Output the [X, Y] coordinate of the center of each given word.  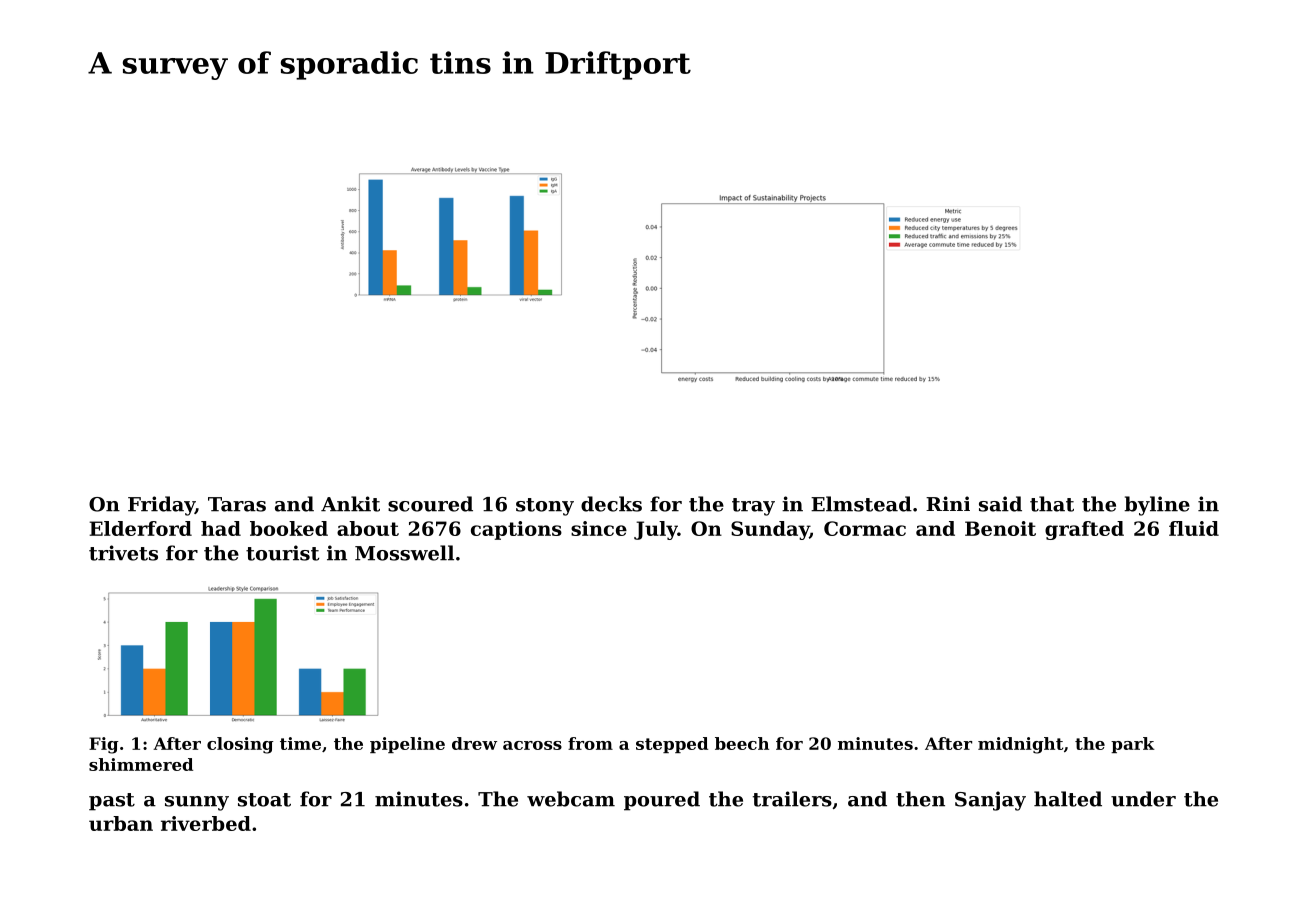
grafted [1084, 530]
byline [1157, 506]
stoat [264, 800]
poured [662, 801]
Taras [237, 504]
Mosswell [404, 553]
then [920, 799]
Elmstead [861, 504]
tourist [282, 553]
